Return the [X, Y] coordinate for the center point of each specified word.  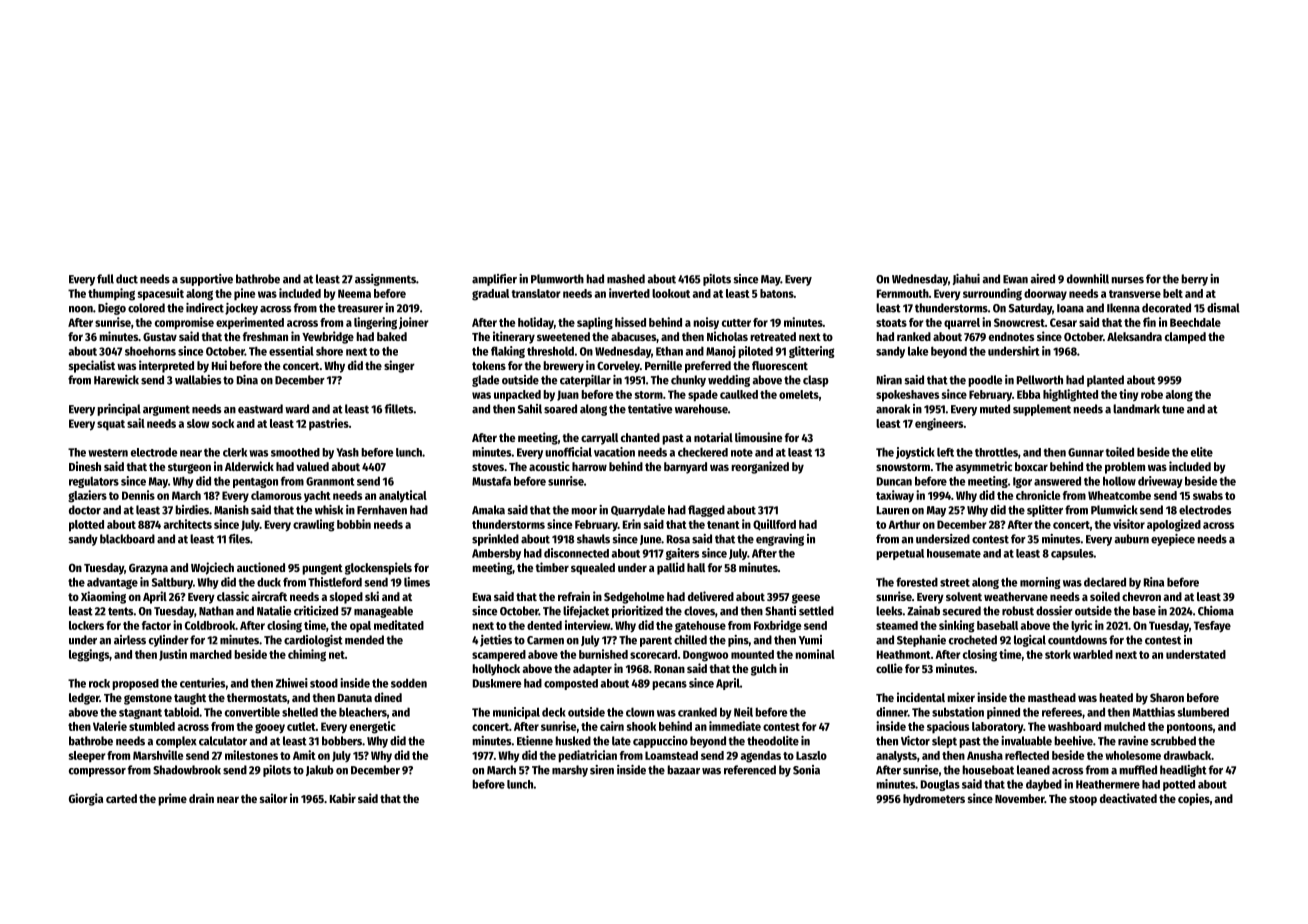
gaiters [682, 554]
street [955, 583]
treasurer [360, 308]
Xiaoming [103, 597]
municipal [516, 713]
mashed [626, 279]
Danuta [355, 698]
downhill [1088, 279]
